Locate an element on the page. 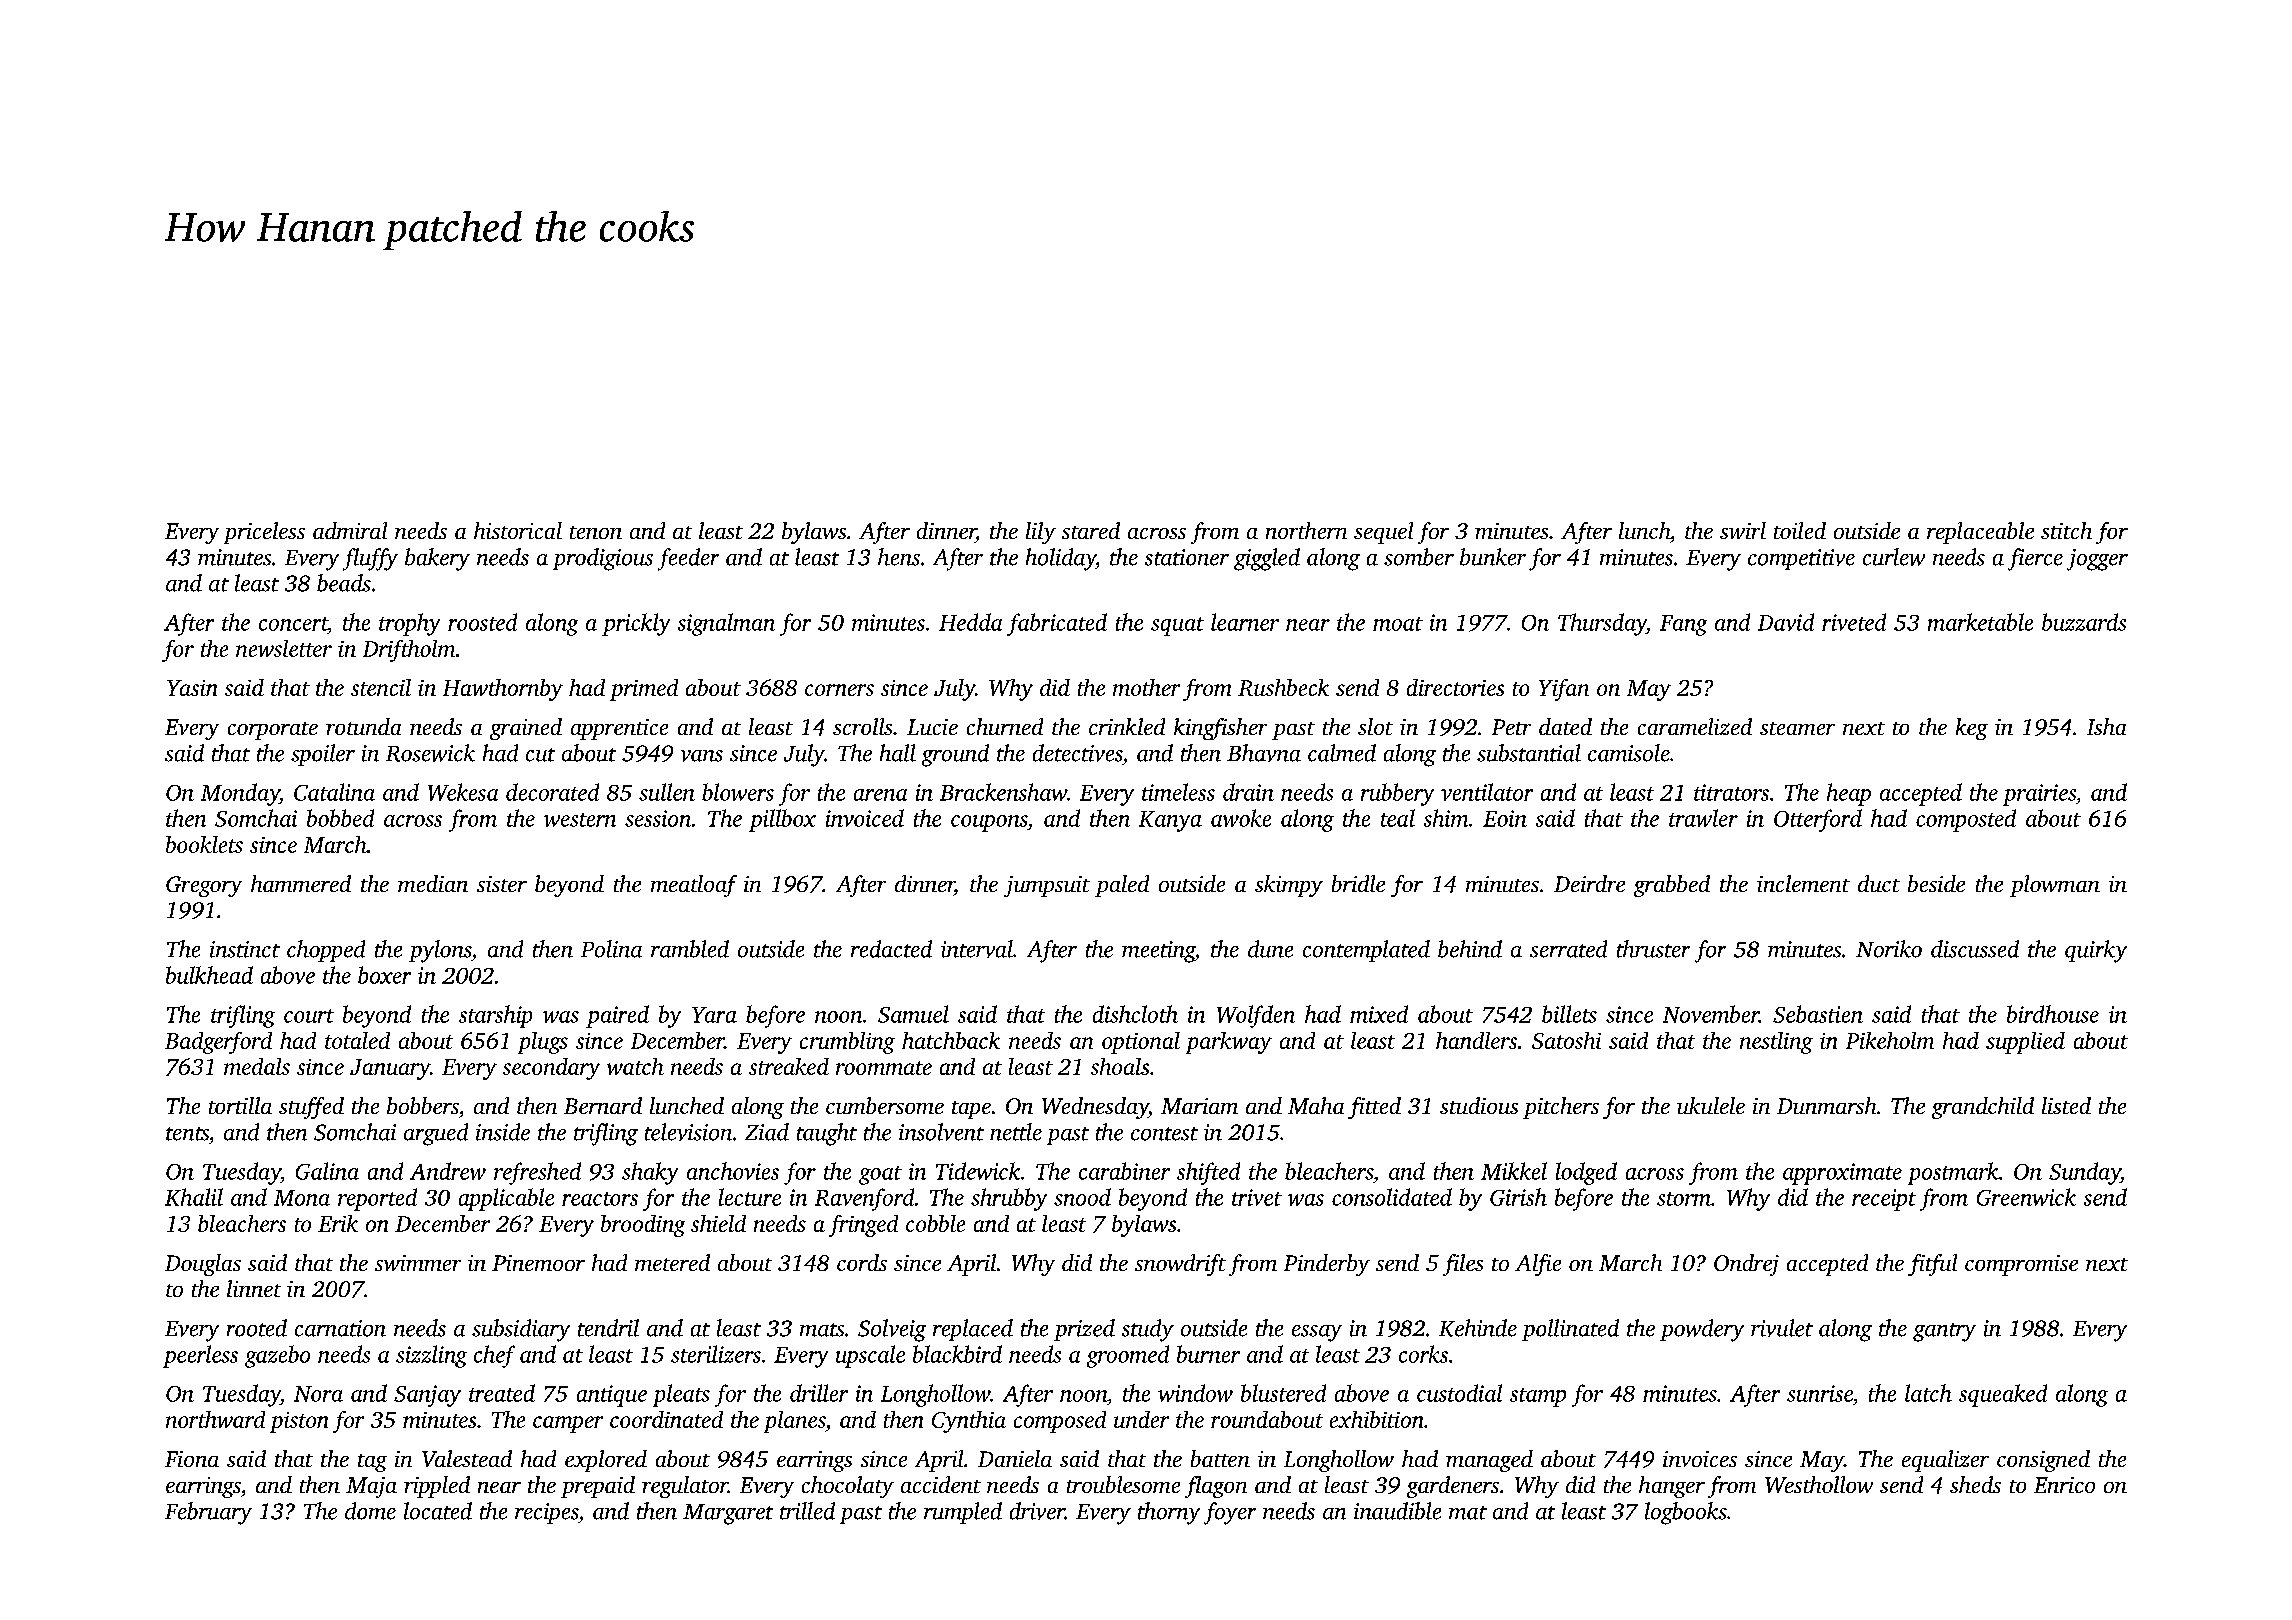 The width and height of the document is (2292, 1620). meeting is located at coordinates (1158, 952).
